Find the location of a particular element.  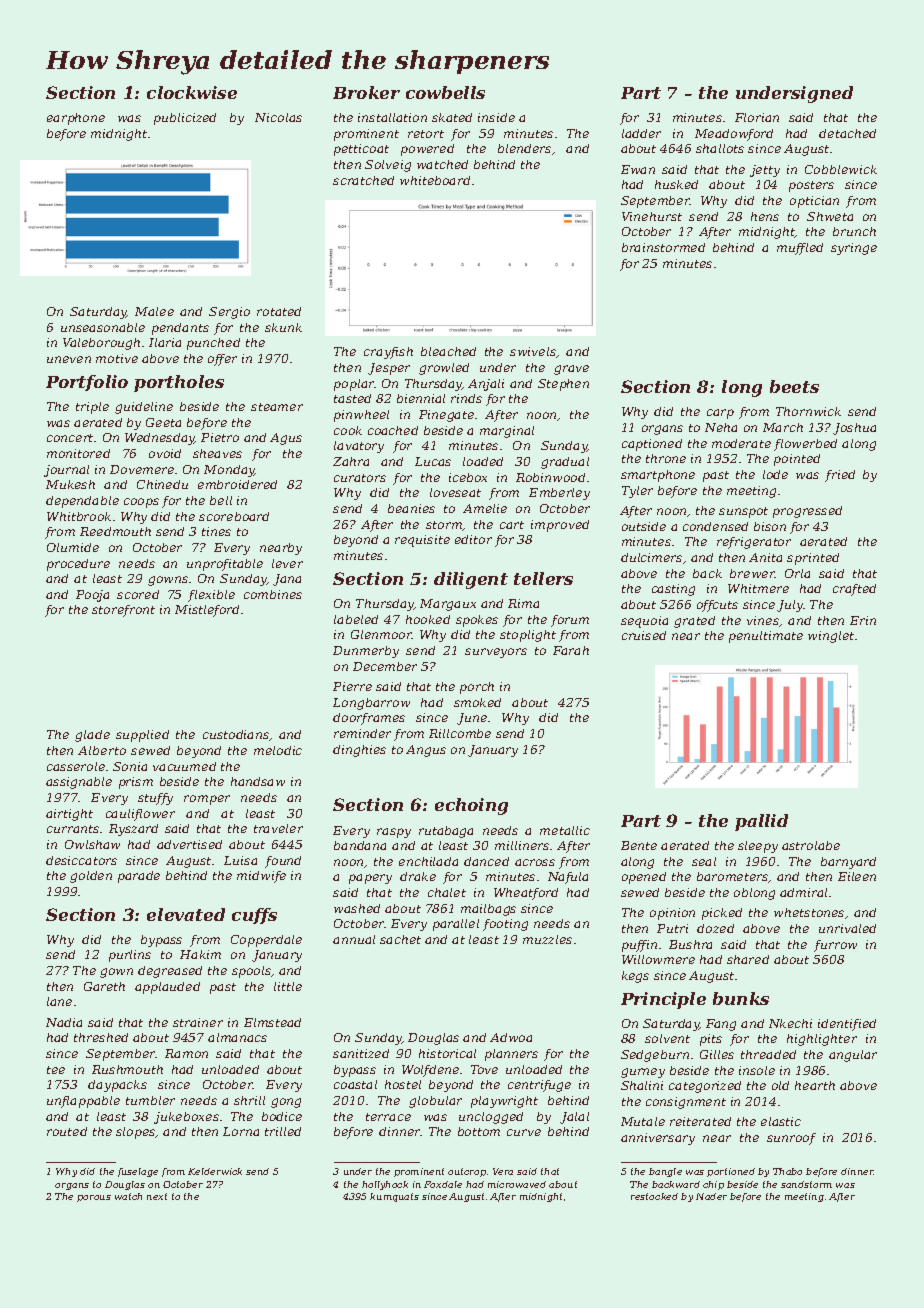

detached is located at coordinates (847, 133).
